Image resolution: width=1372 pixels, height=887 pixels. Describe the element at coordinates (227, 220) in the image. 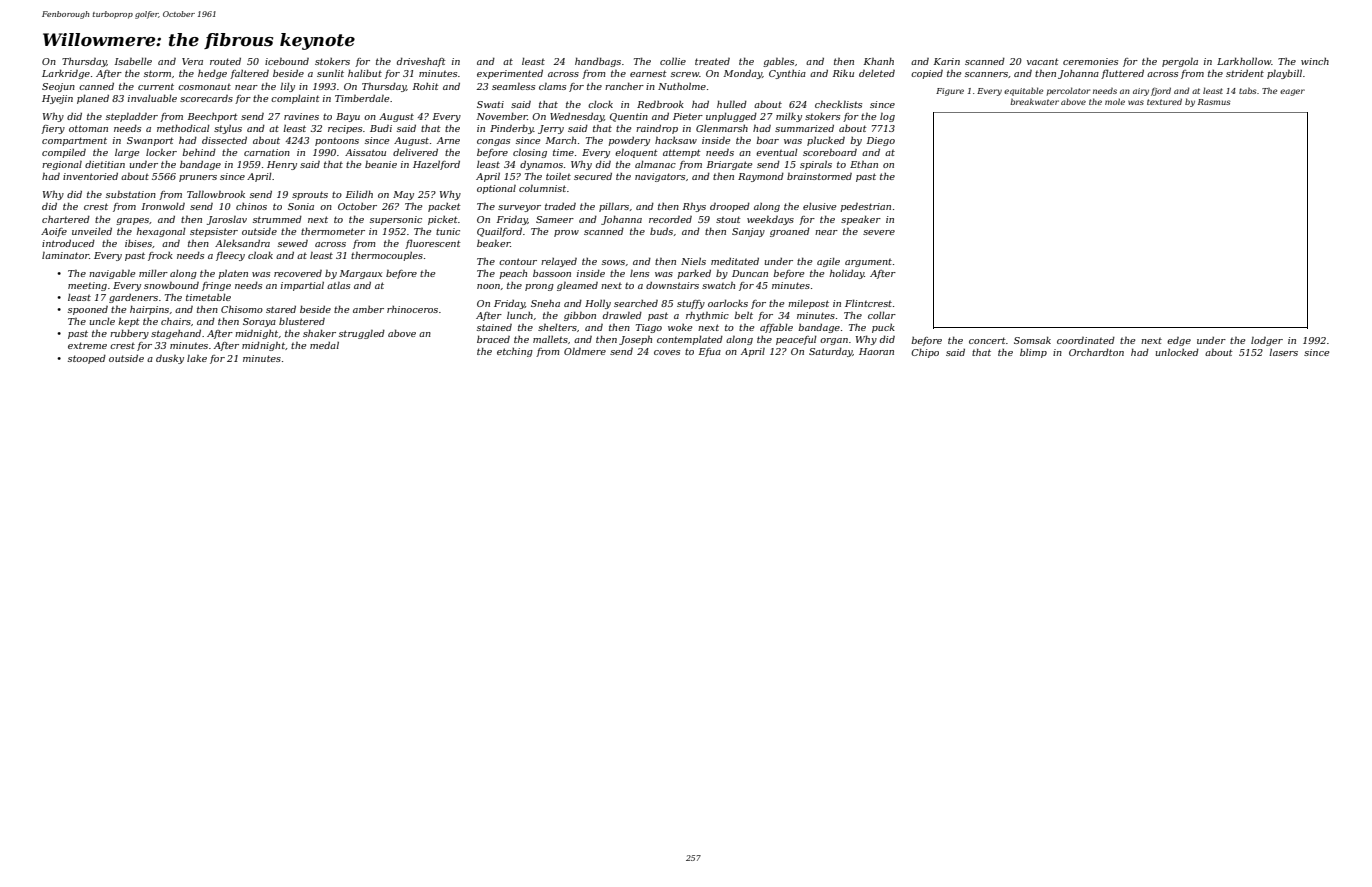

I see `Jaroslav` at that location.
